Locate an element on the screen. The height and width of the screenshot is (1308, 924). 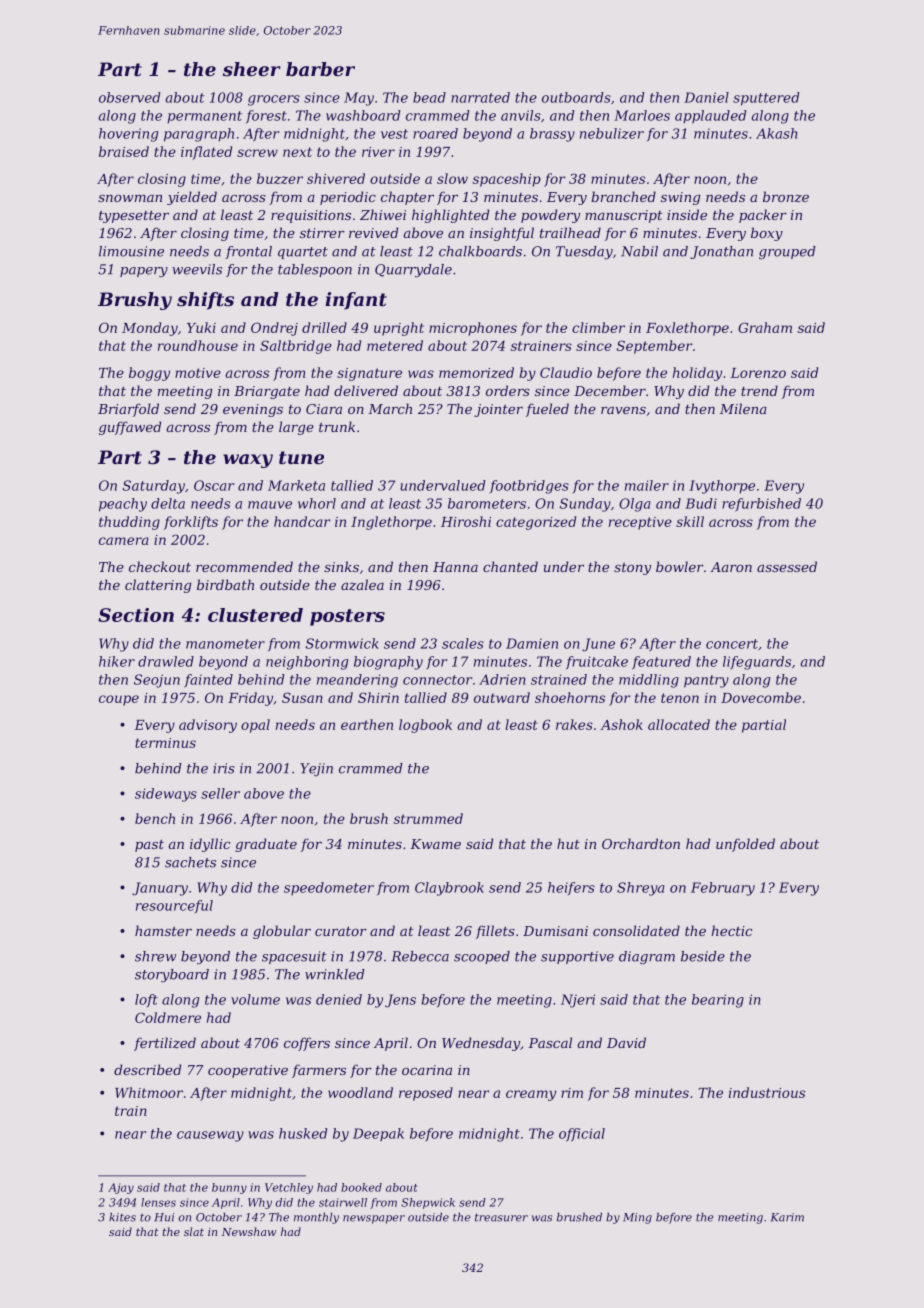
refurbished is located at coordinates (761, 504).
